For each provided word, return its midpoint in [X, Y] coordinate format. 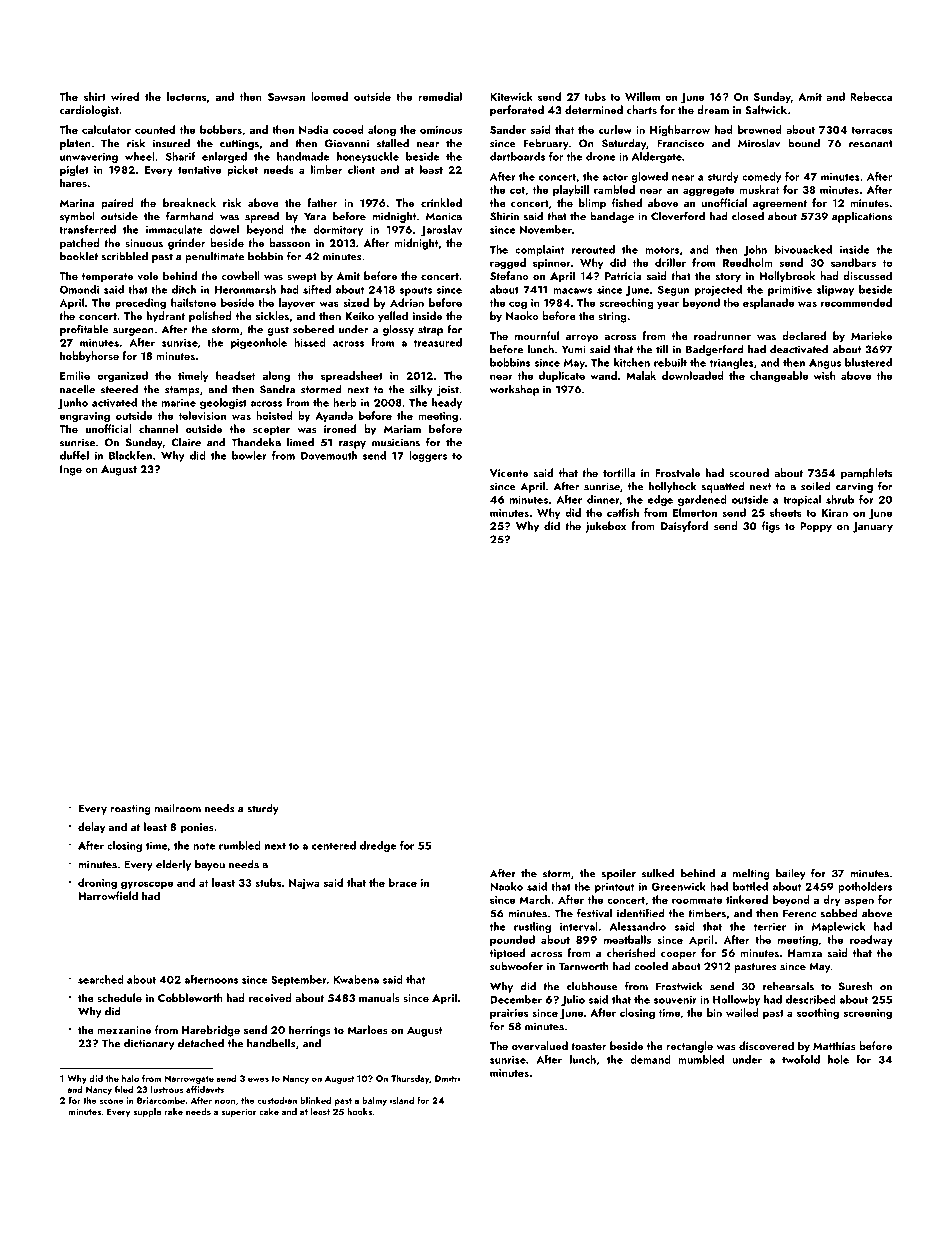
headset [235, 375]
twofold [801, 1059]
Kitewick [511, 96]
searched [101, 979]
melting [751, 874]
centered [334, 845]
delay [92, 828]
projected [718, 290]
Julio [573, 1000]
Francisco [680, 143]
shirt [95, 96]
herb [345, 402]
